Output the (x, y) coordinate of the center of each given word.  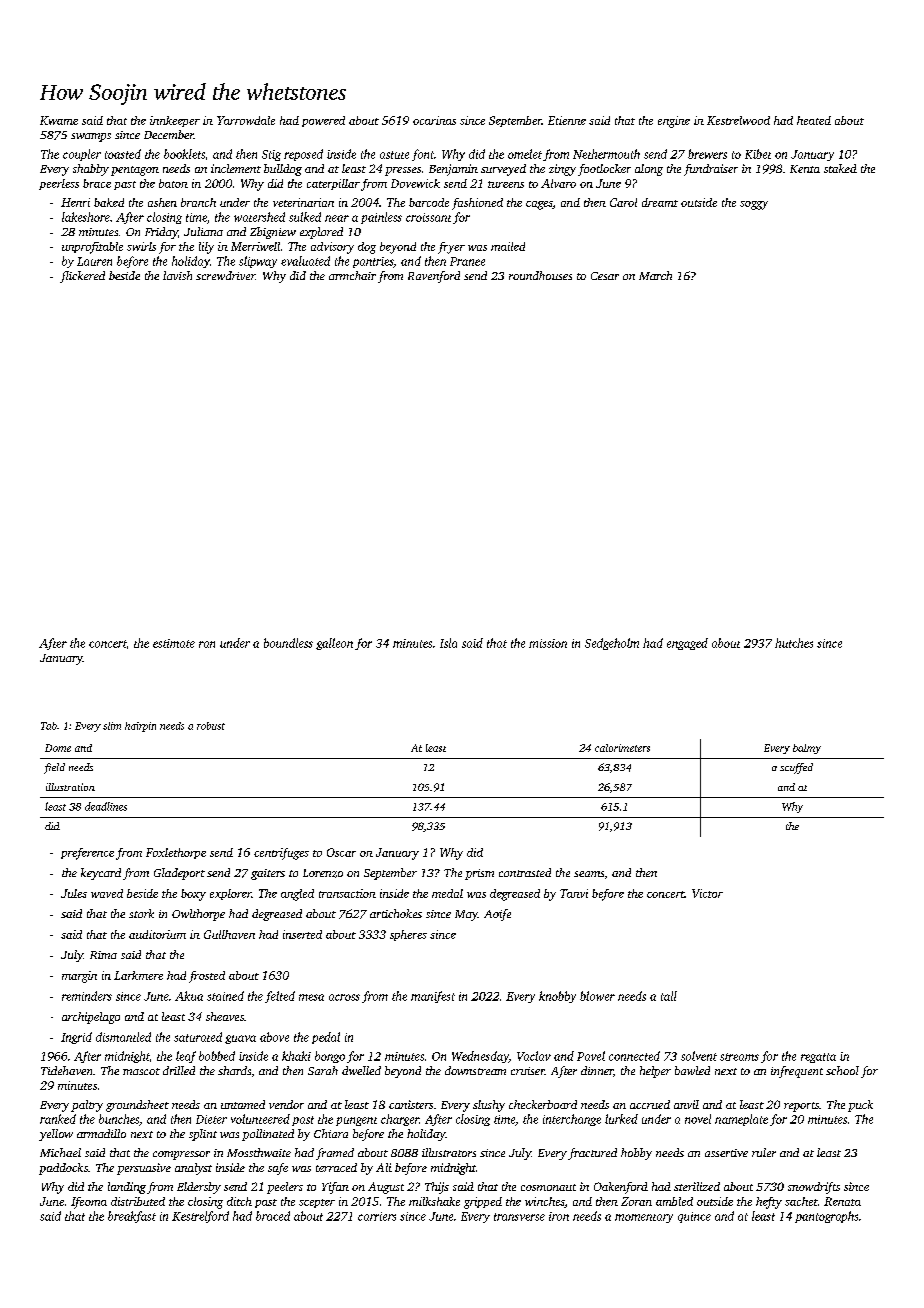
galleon (334, 644)
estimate (174, 643)
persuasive (144, 1169)
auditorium (157, 934)
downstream (475, 1070)
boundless (288, 643)
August (386, 1188)
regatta (818, 1058)
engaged (687, 644)
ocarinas (434, 120)
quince (694, 1217)
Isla (448, 643)
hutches (794, 643)
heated (814, 120)
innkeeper (175, 121)
